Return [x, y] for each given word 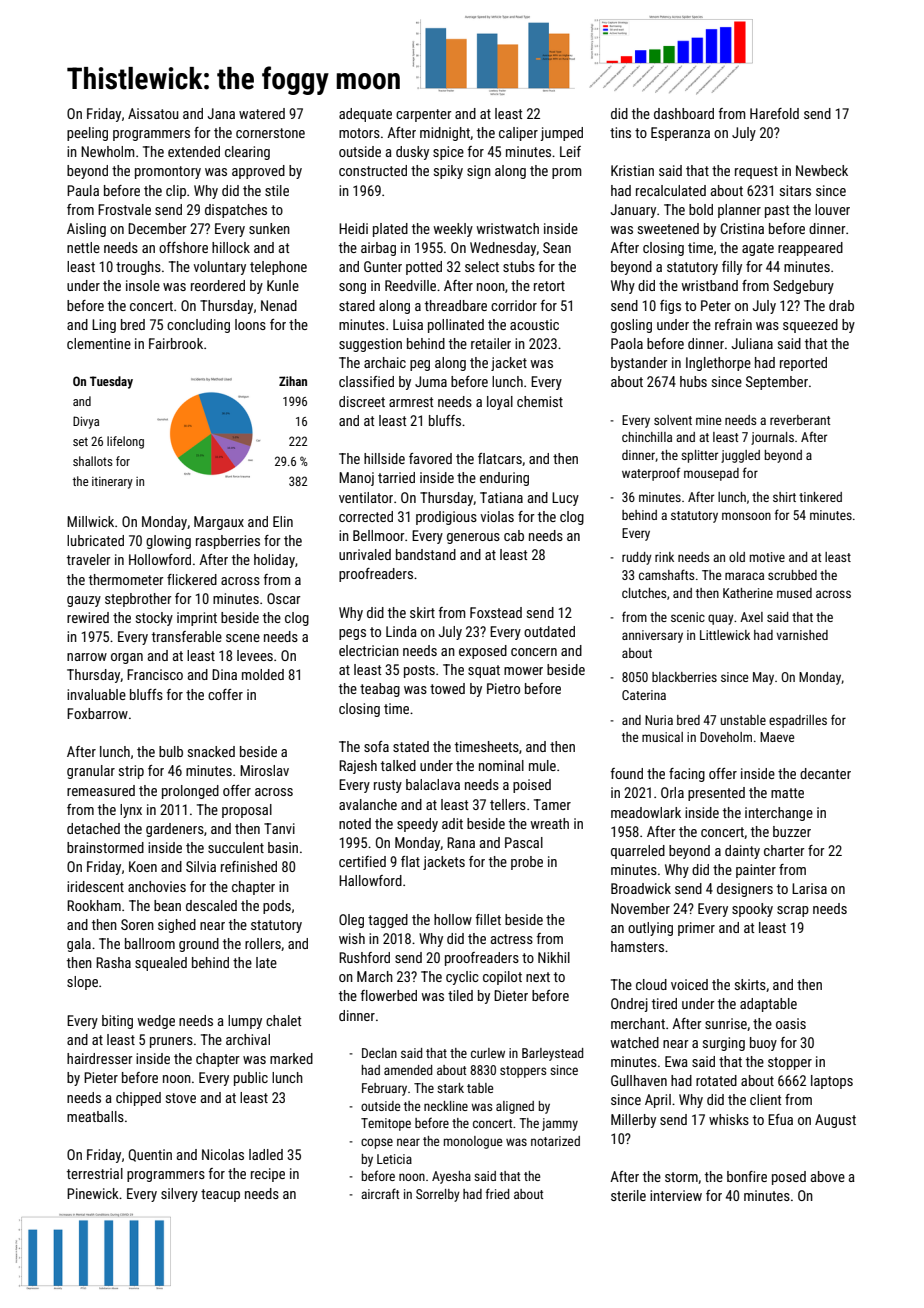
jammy [560, 1124]
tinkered [820, 497]
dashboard [684, 113]
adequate [365, 115]
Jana [221, 113]
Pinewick [93, 1193]
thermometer [126, 579]
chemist [540, 401]
